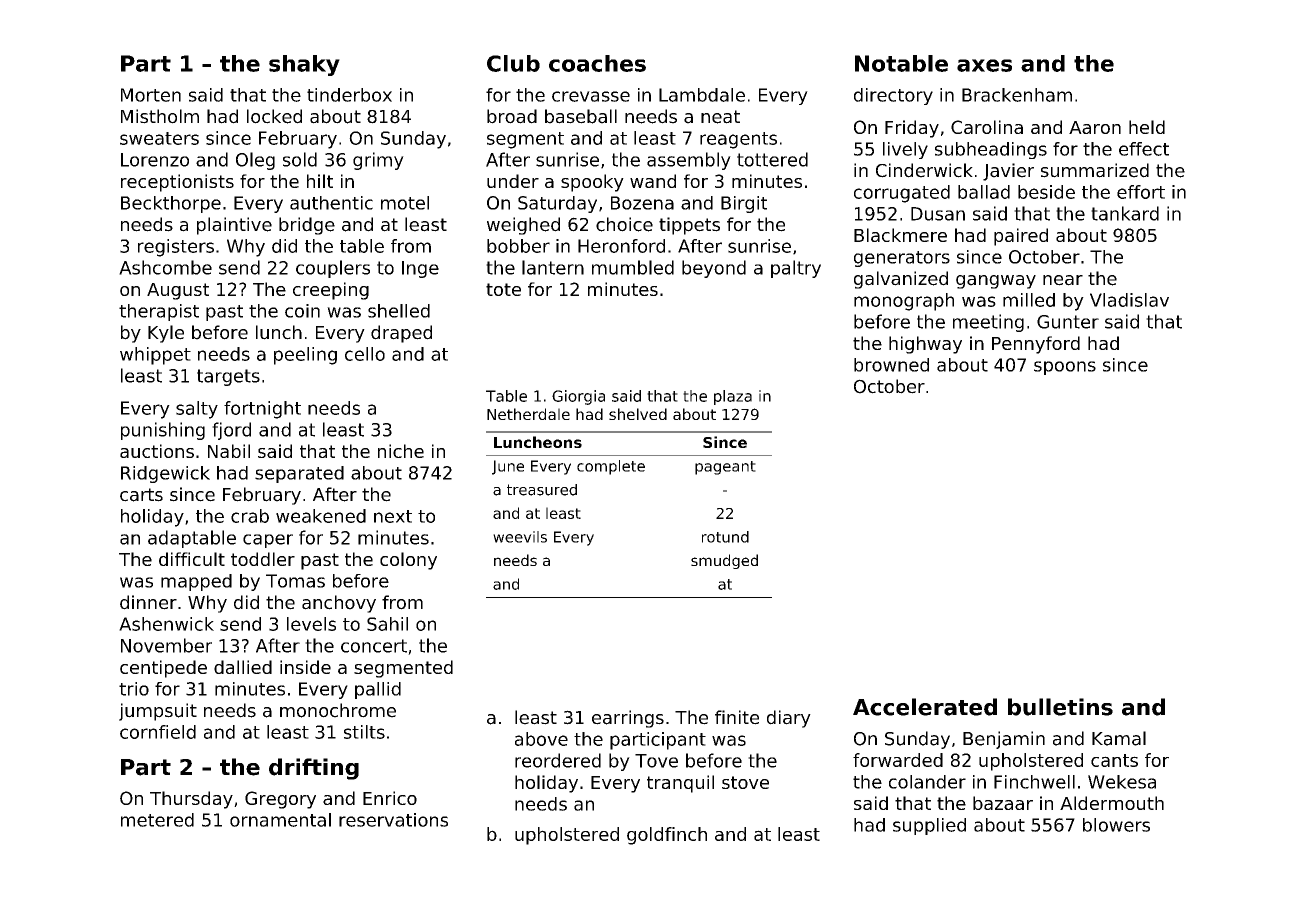 The image size is (1308, 924). What do you see at coordinates (1116, 825) in the screenshot?
I see `blowers` at bounding box center [1116, 825].
